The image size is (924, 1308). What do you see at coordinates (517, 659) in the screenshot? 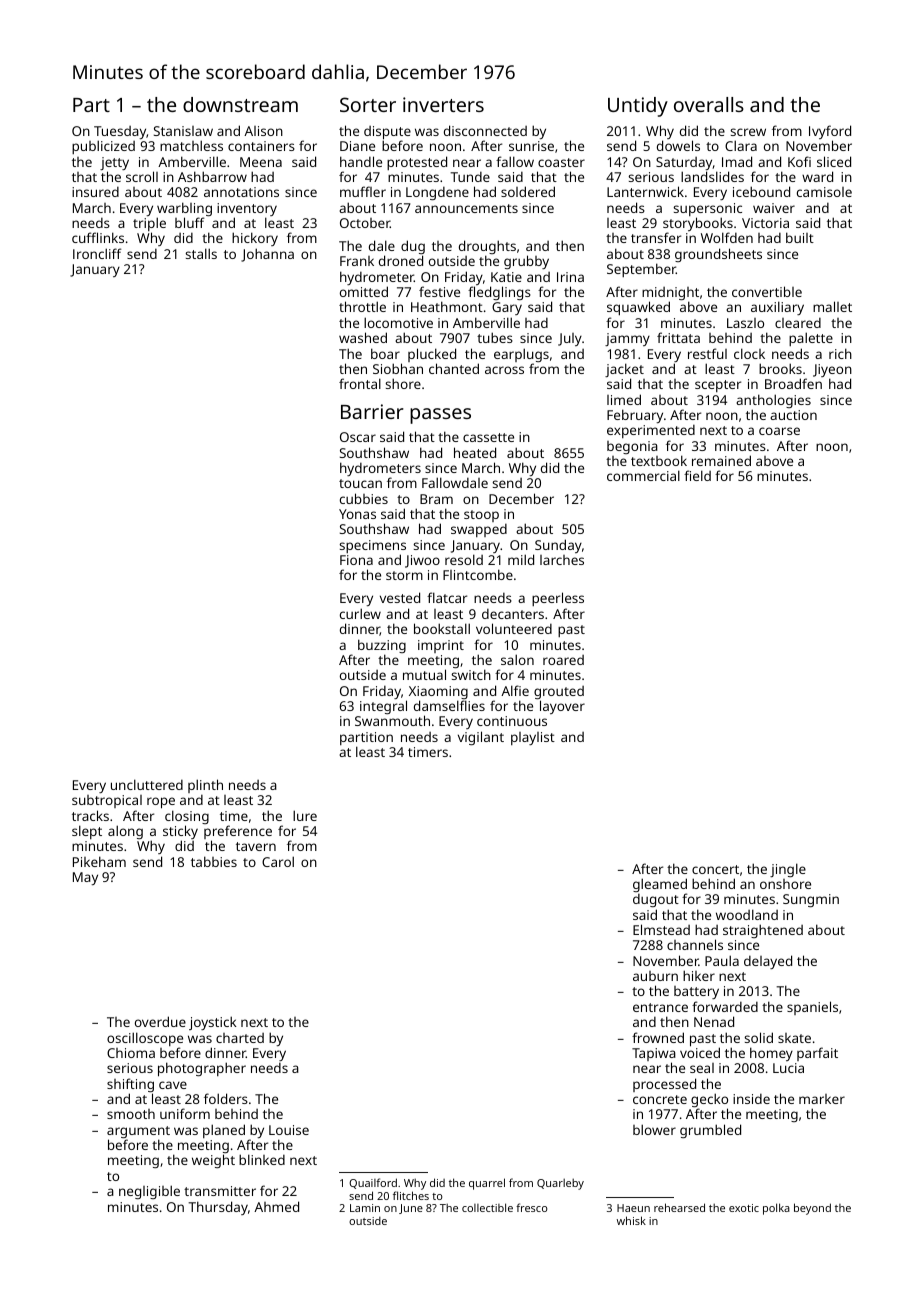
I see `salon` at bounding box center [517, 659].
